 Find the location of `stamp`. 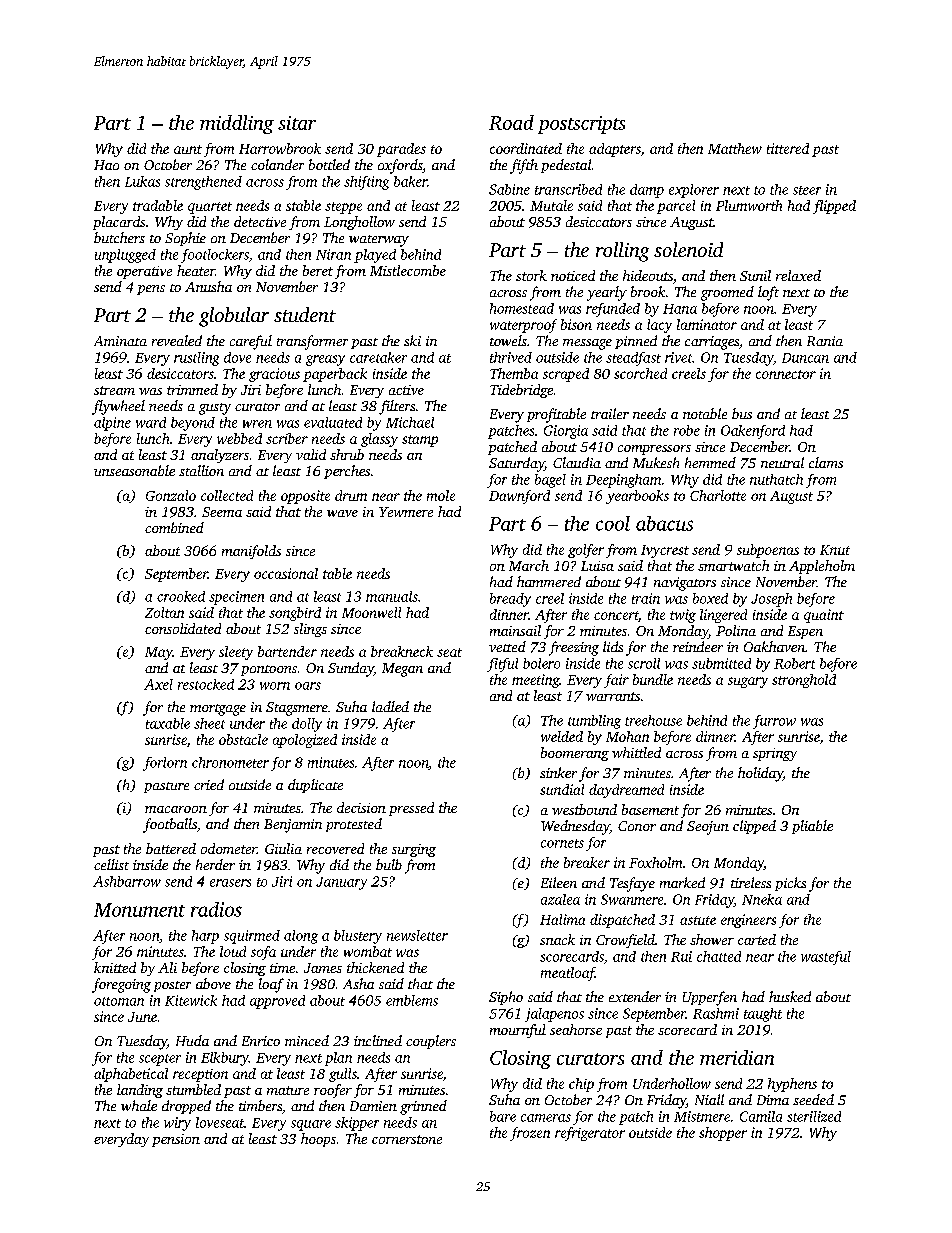

stamp is located at coordinates (420, 441).
